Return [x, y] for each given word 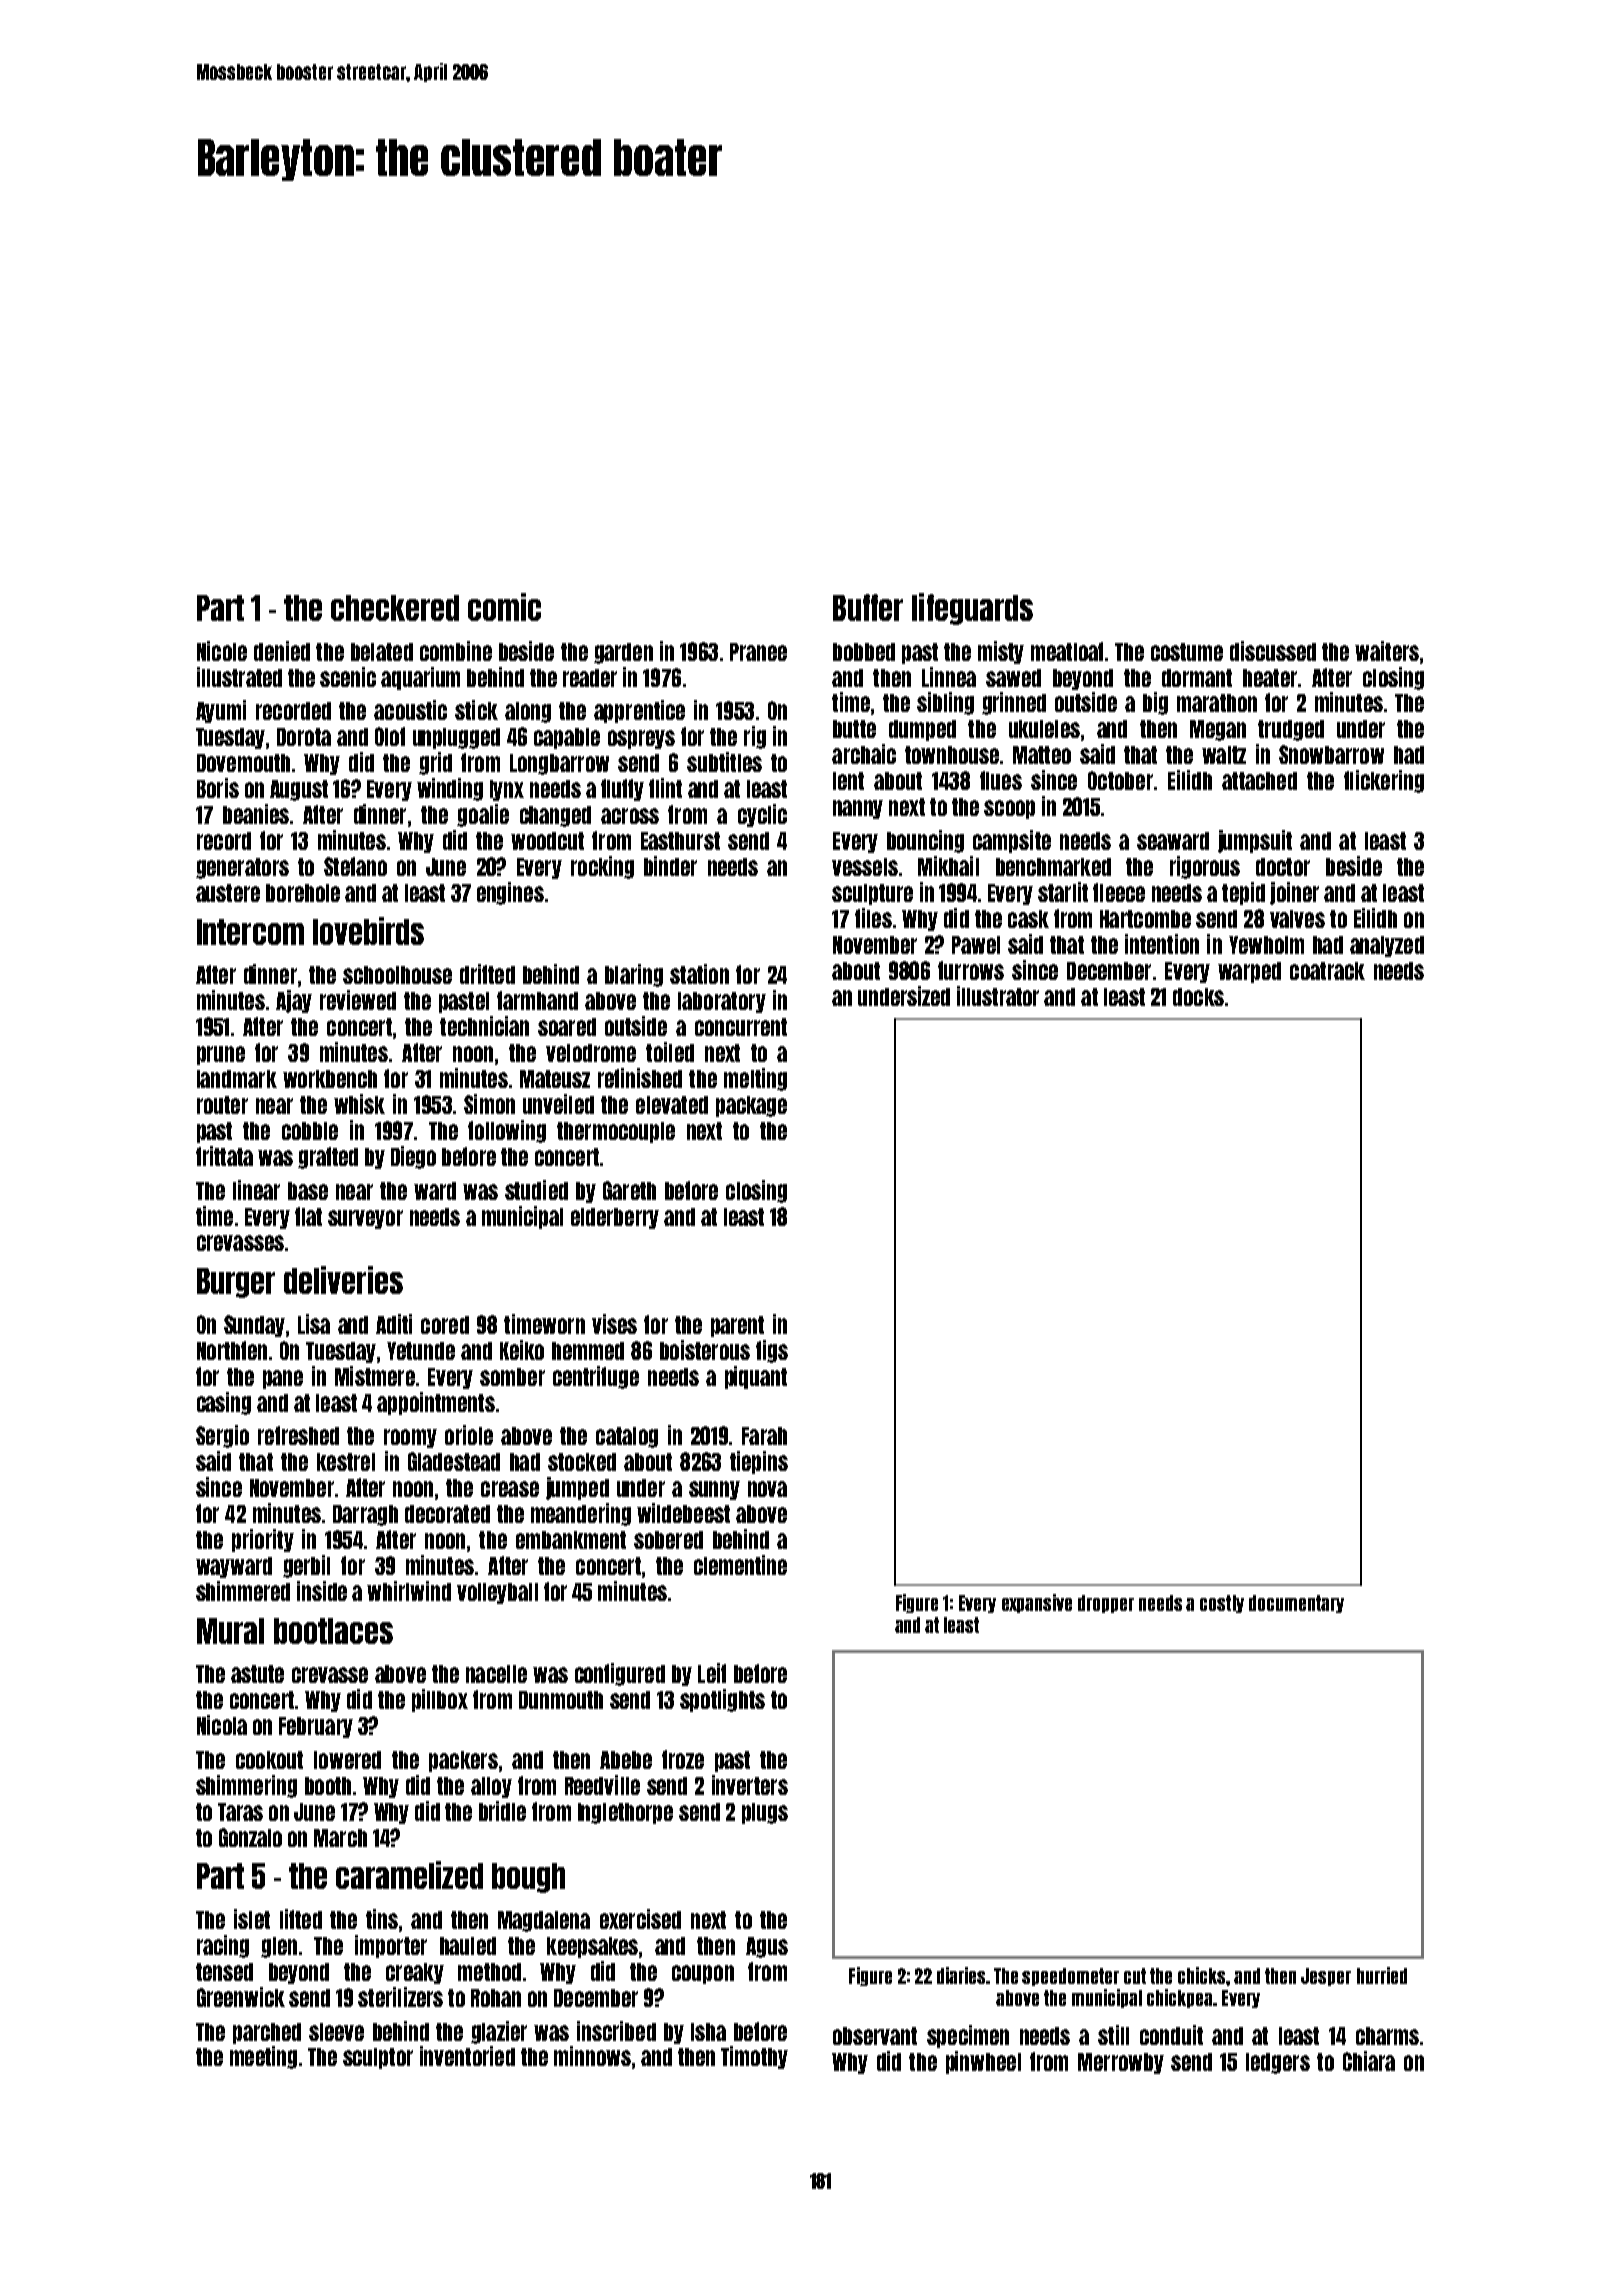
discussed [1273, 651]
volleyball [497, 1593]
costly [1222, 1604]
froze [683, 1759]
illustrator [998, 996]
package [751, 1106]
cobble [310, 1131]
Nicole [222, 651]
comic [504, 607]
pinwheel [983, 2062]
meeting [263, 2057]
